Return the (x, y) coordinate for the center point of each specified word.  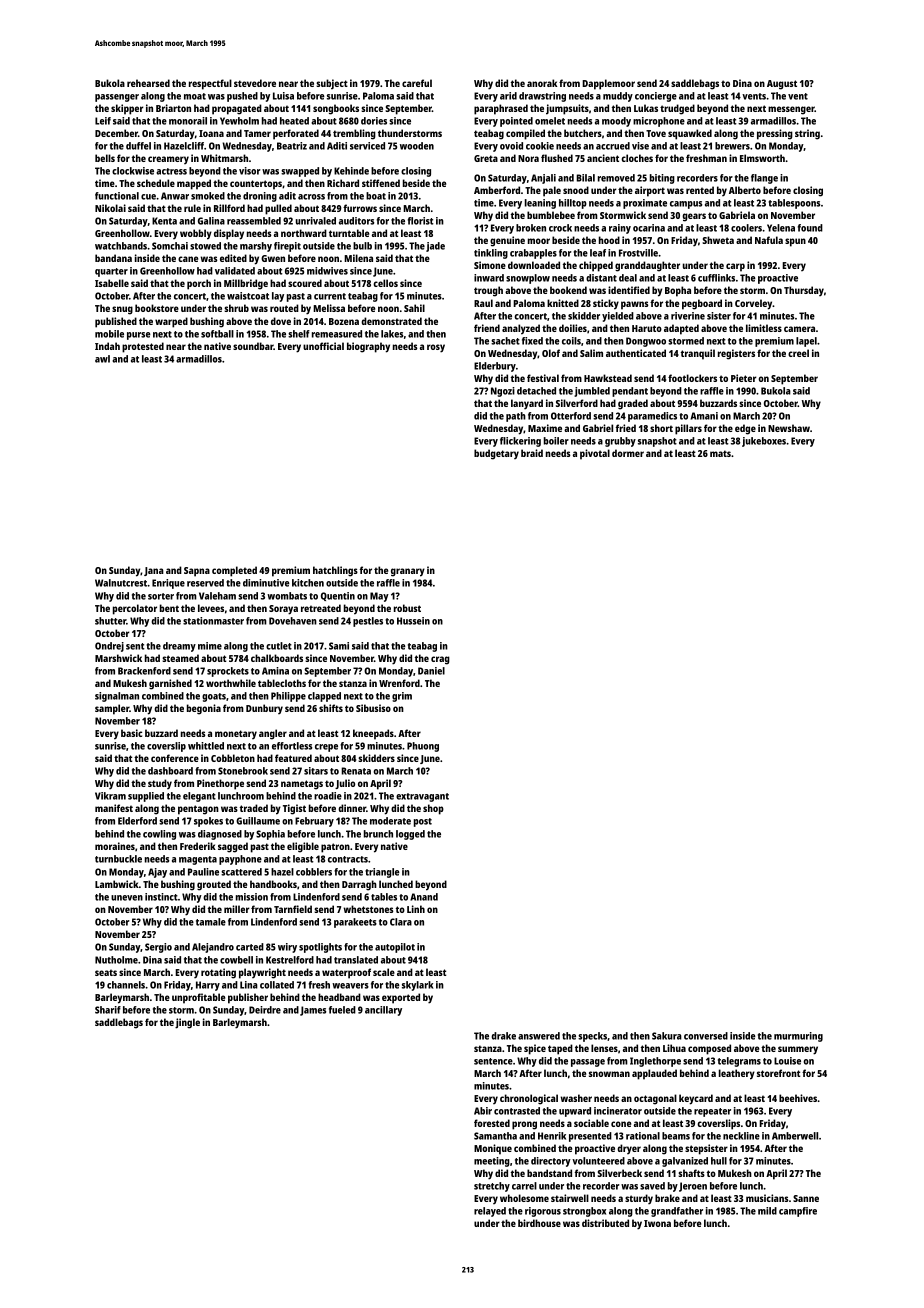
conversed (706, 1036)
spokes (208, 822)
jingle (187, 1023)
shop (433, 809)
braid (532, 453)
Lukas (646, 108)
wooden (417, 146)
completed (234, 571)
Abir (483, 1111)
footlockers (692, 378)
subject (332, 84)
